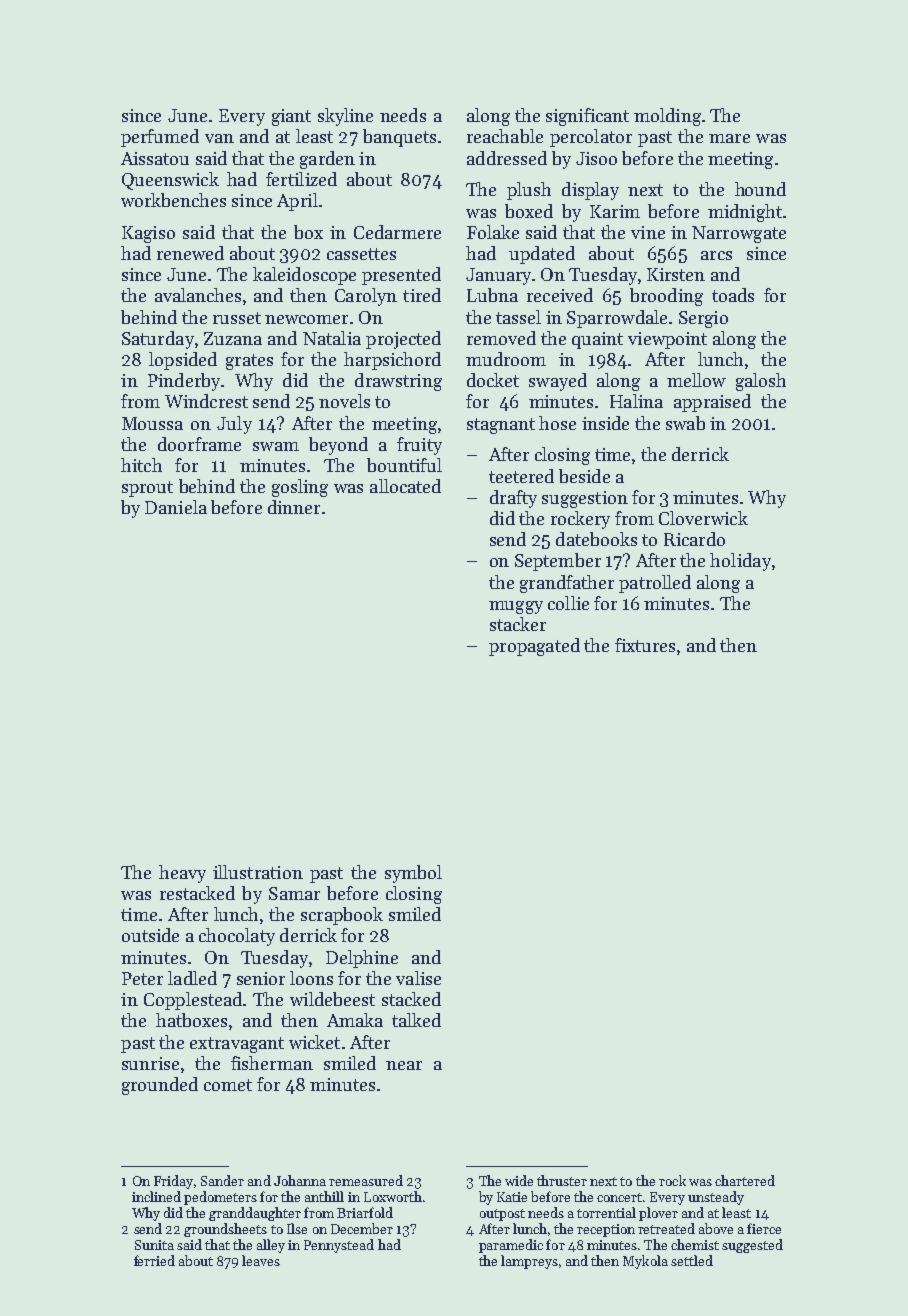 This screenshot has width=908, height=1316. Describe the element at coordinates (733, 295) in the screenshot. I see `toads` at that location.
